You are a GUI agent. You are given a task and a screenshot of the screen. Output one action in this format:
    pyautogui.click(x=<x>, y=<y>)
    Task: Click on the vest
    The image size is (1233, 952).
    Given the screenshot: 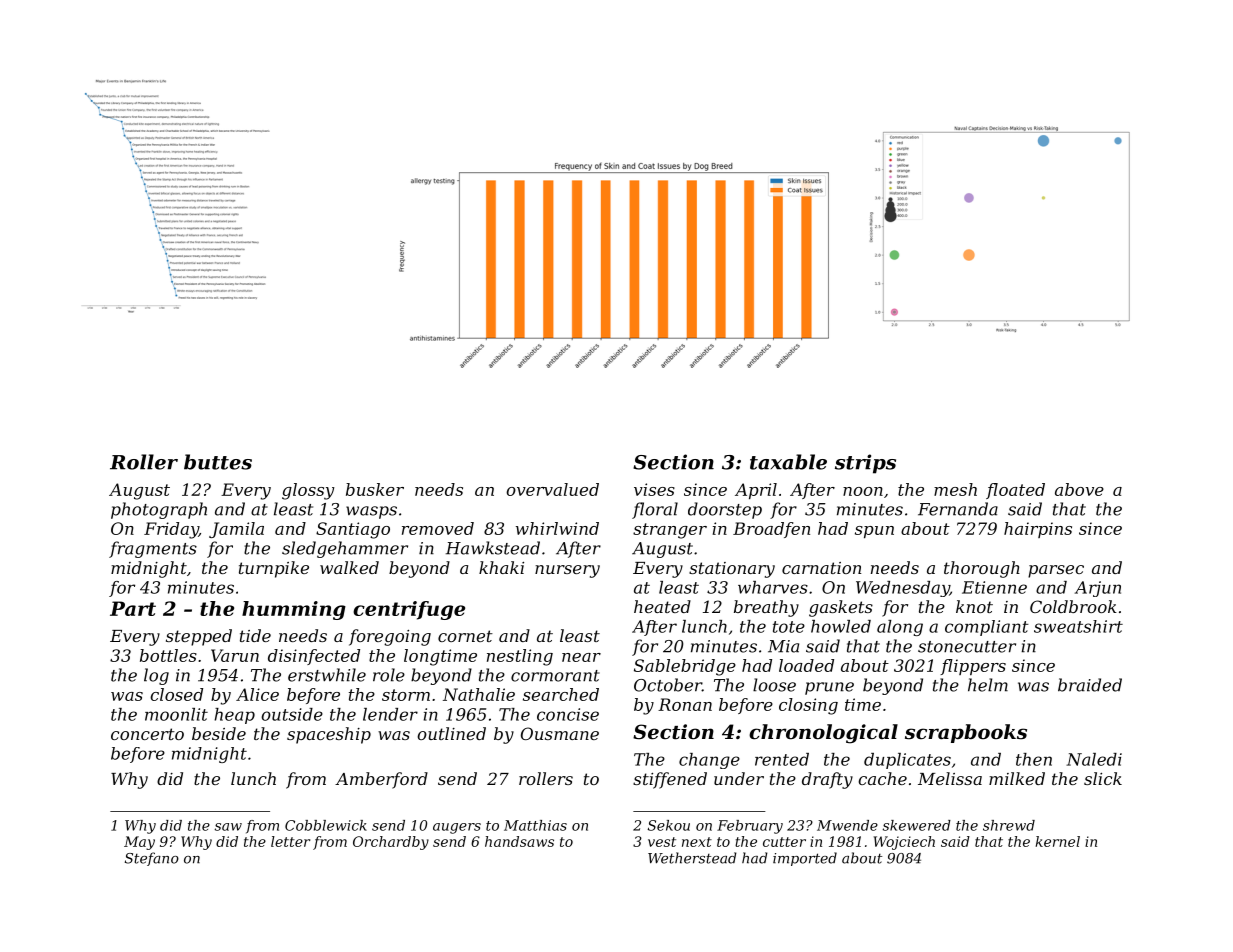 What is the action you would take?
    pyautogui.click(x=662, y=842)
